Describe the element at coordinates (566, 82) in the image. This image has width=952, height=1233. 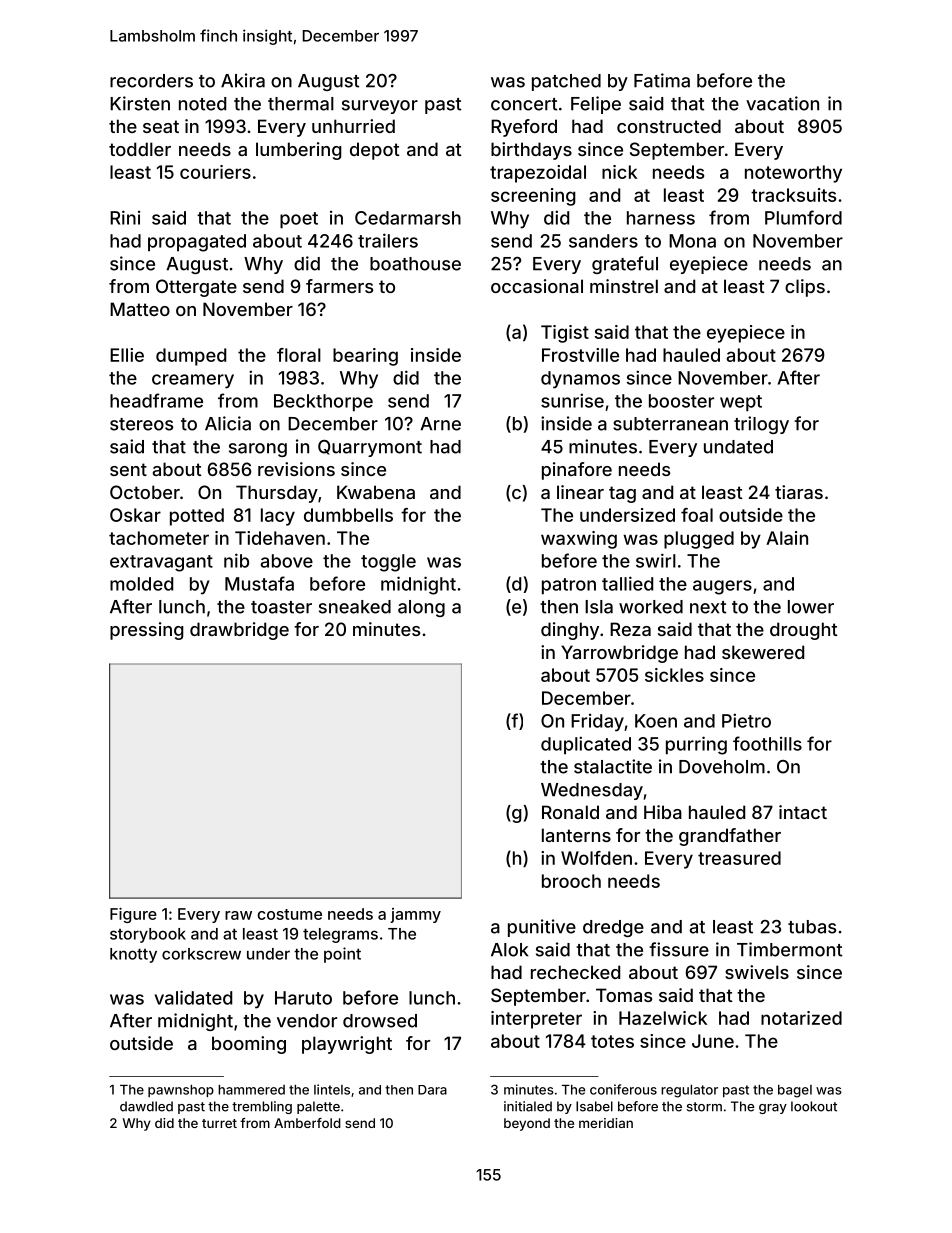
I see `patched` at that location.
